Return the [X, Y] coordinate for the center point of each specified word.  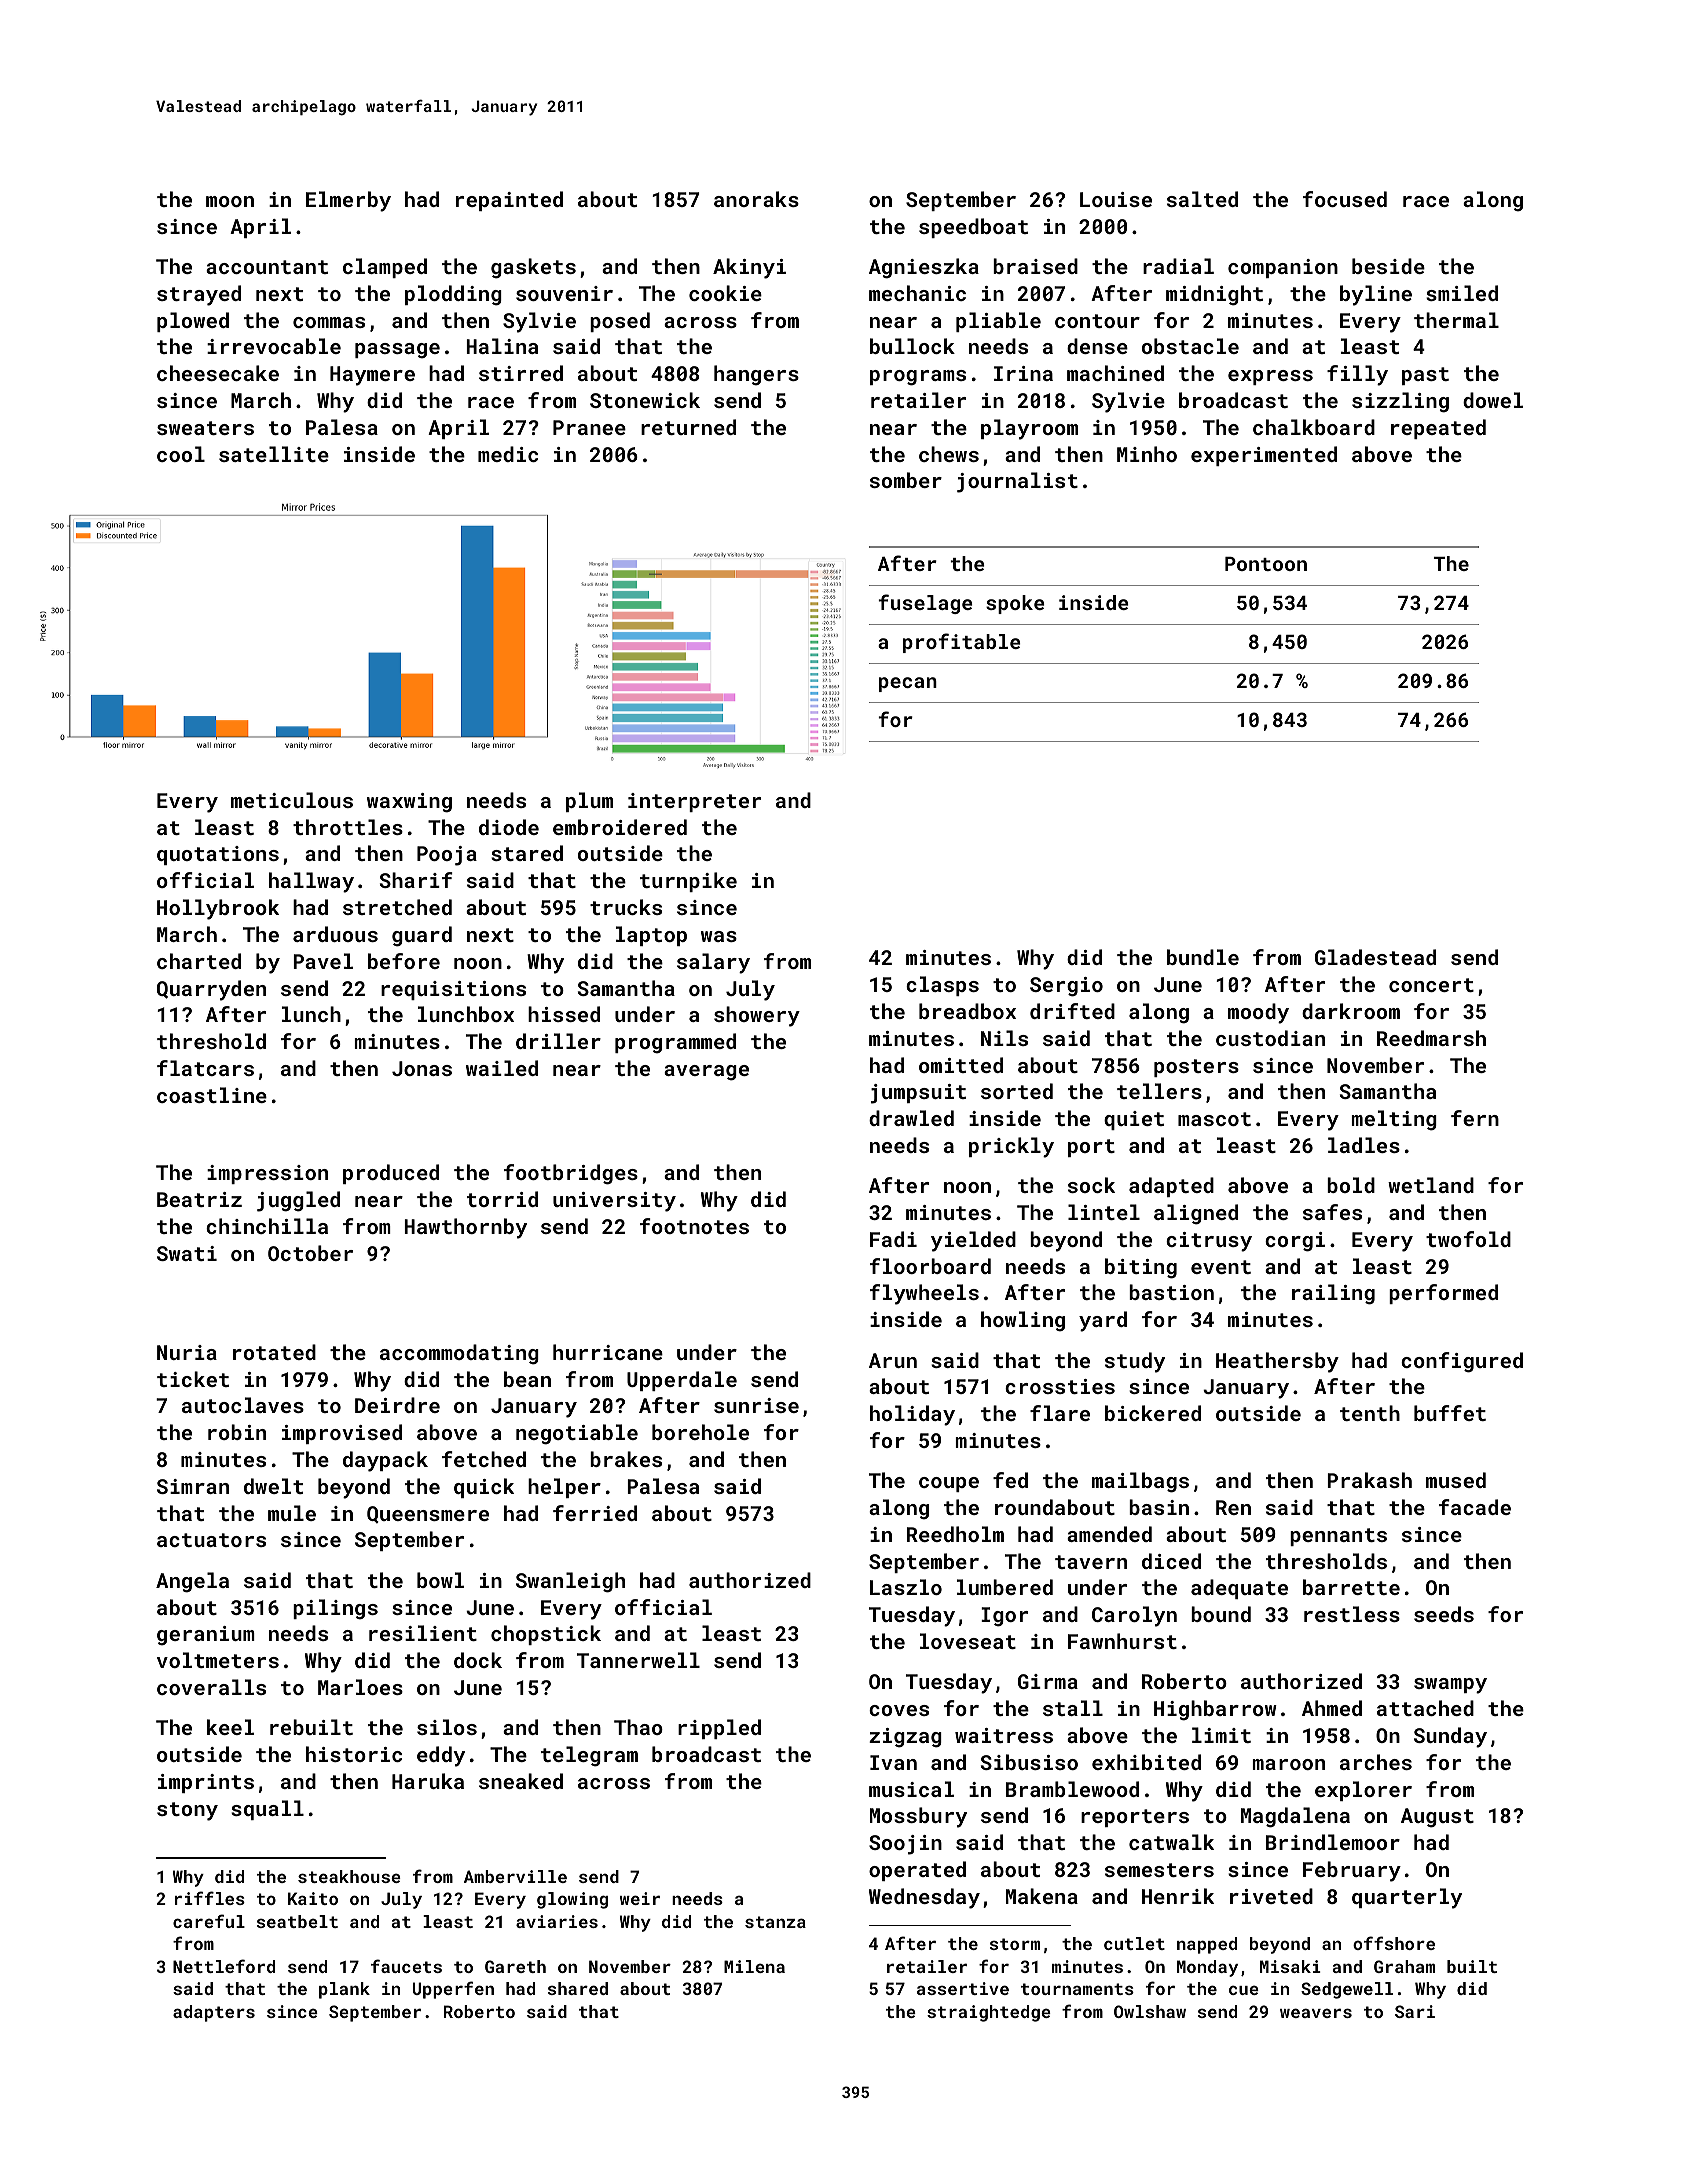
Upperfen [453, 1990]
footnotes [694, 1226]
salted [1202, 199]
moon [230, 201]
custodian [1270, 1038]
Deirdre [397, 1405]
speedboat [973, 228]
